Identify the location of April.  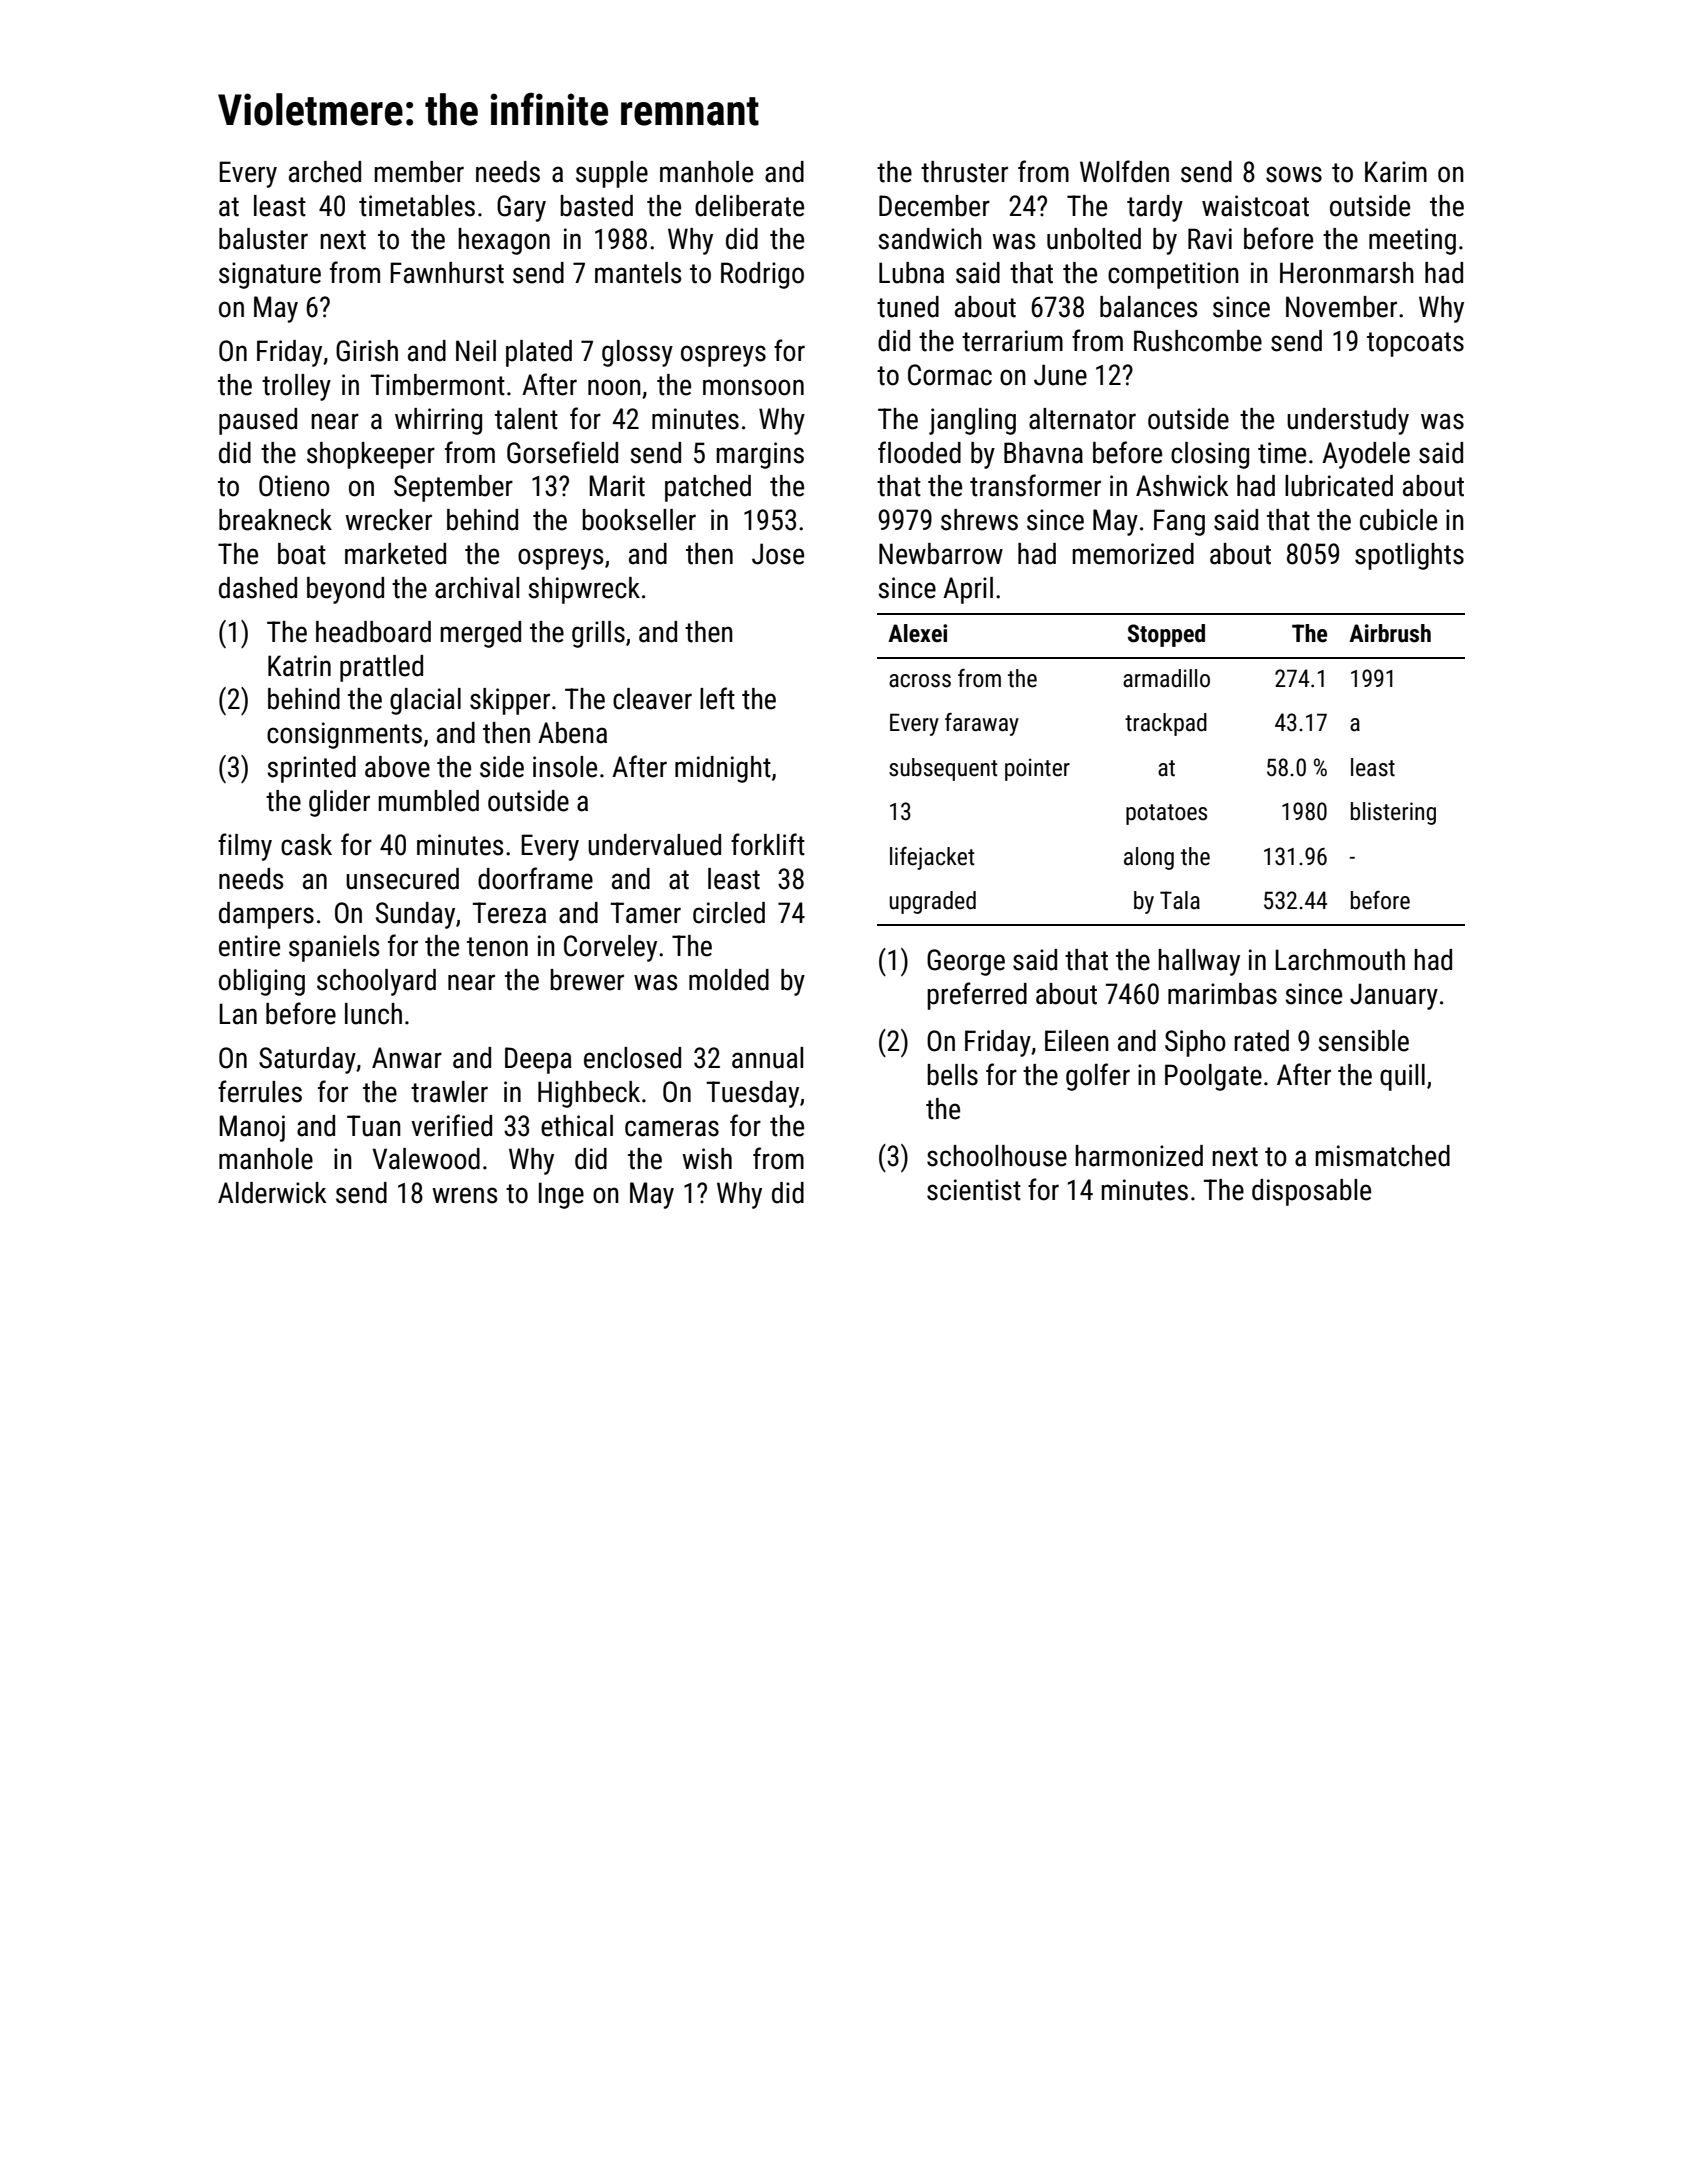
(968, 590).
